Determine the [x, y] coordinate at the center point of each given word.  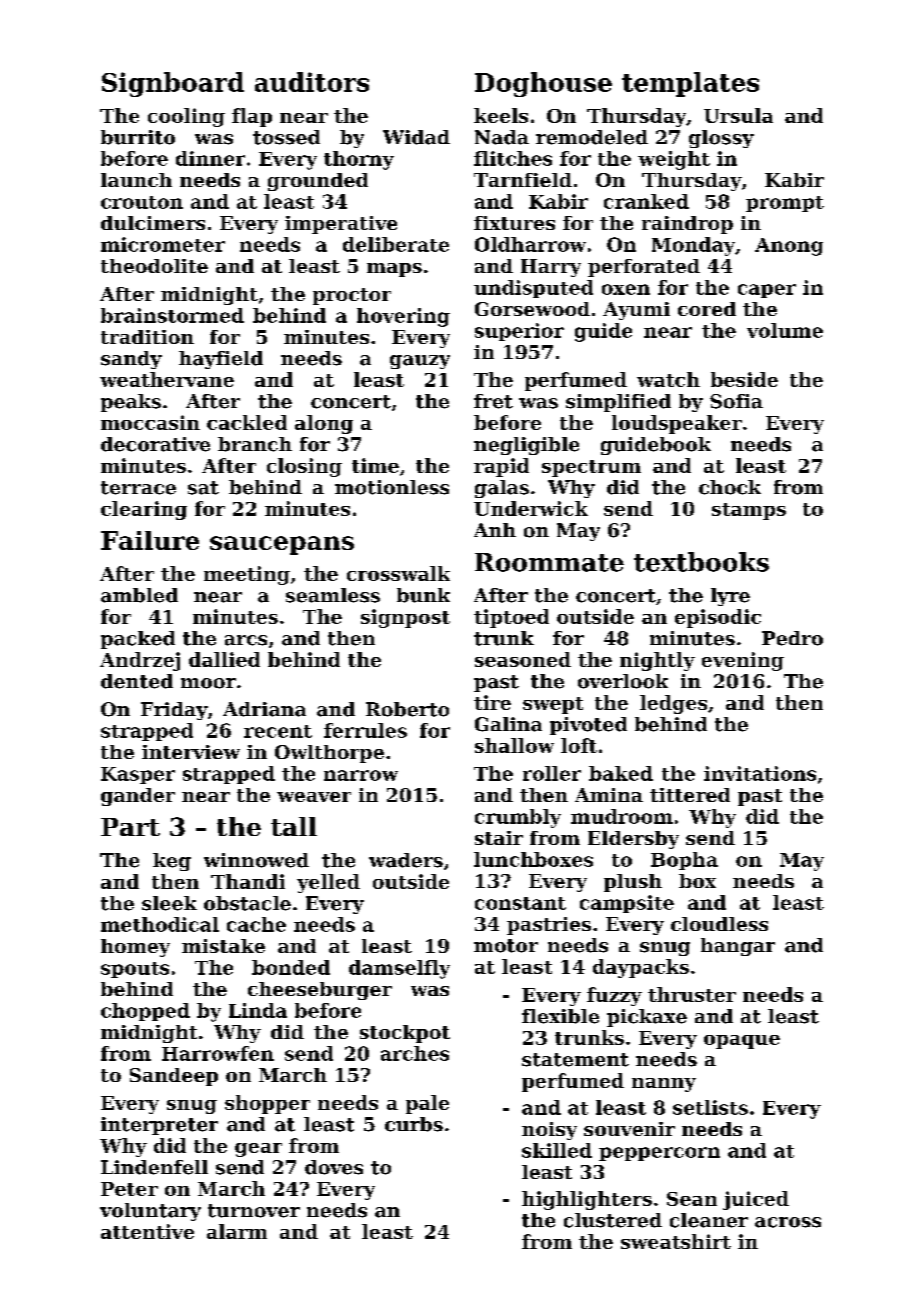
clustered [613, 1220]
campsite [627, 904]
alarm [237, 1231]
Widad [416, 137]
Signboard [173, 84]
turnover [254, 1211]
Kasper [138, 775]
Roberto [407, 709]
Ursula [738, 115]
